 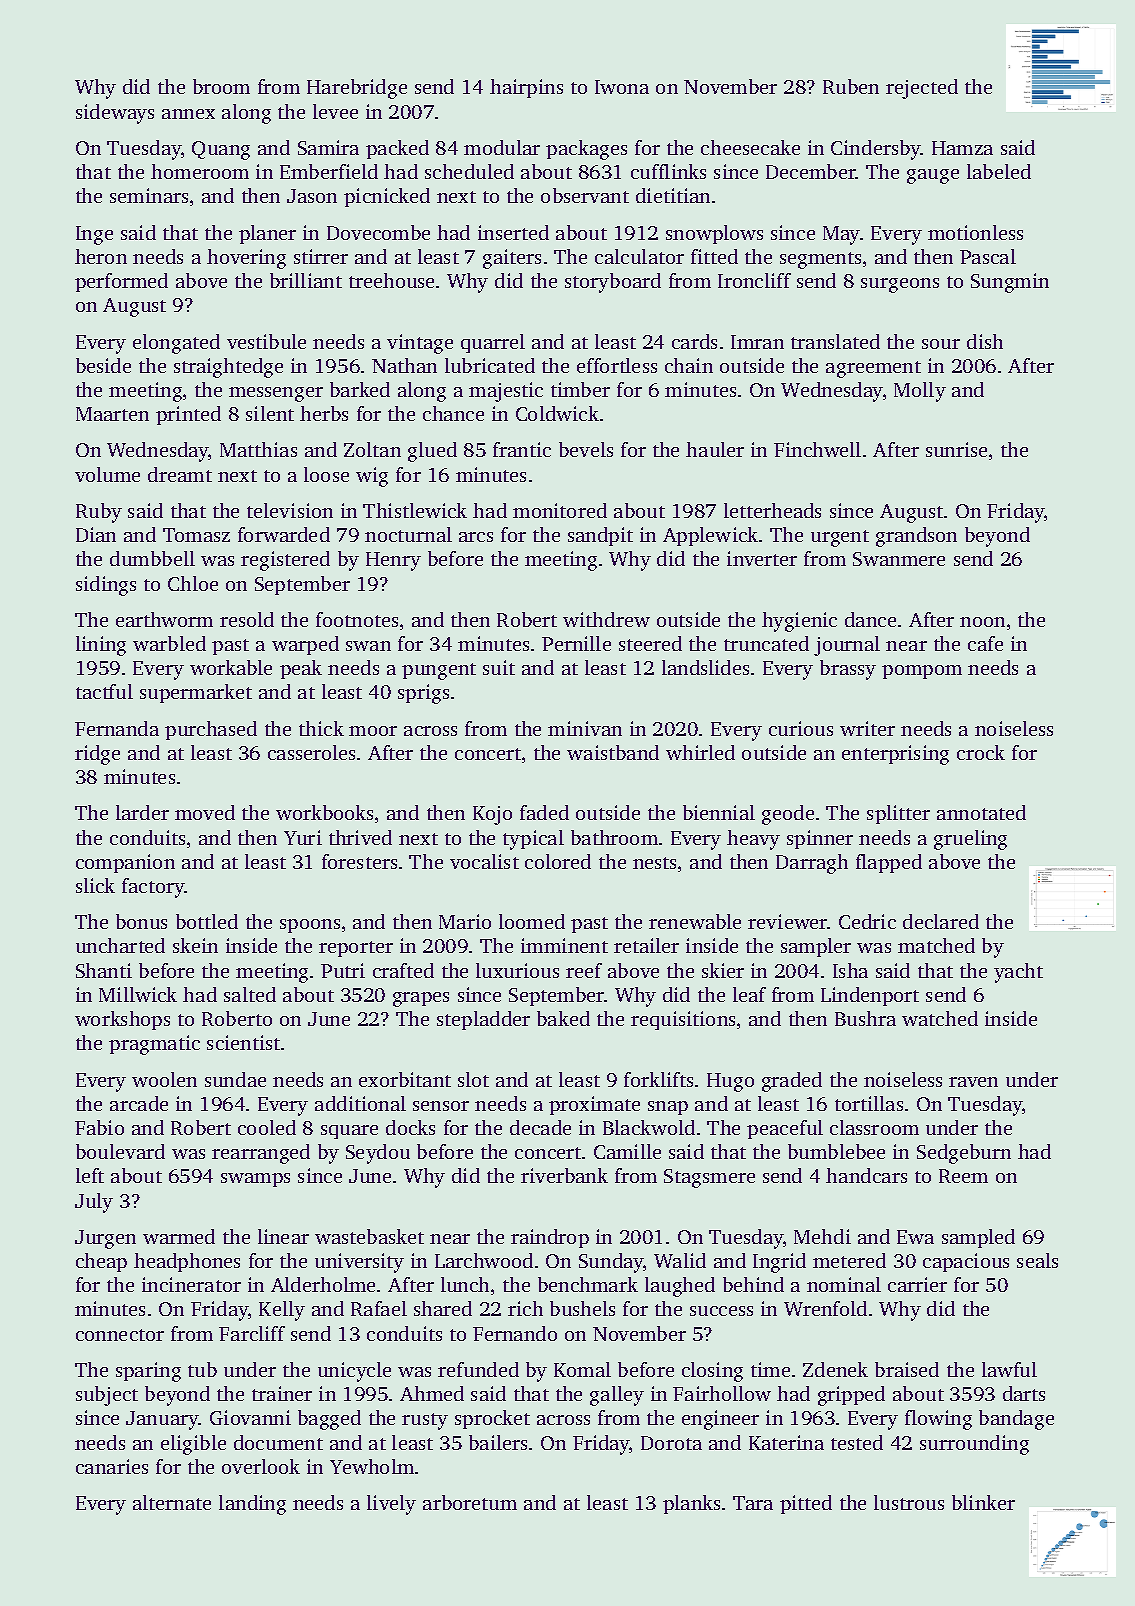 What do you see at coordinates (532, 921) in the document?
I see `loomed` at bounding box center [532, 921].
